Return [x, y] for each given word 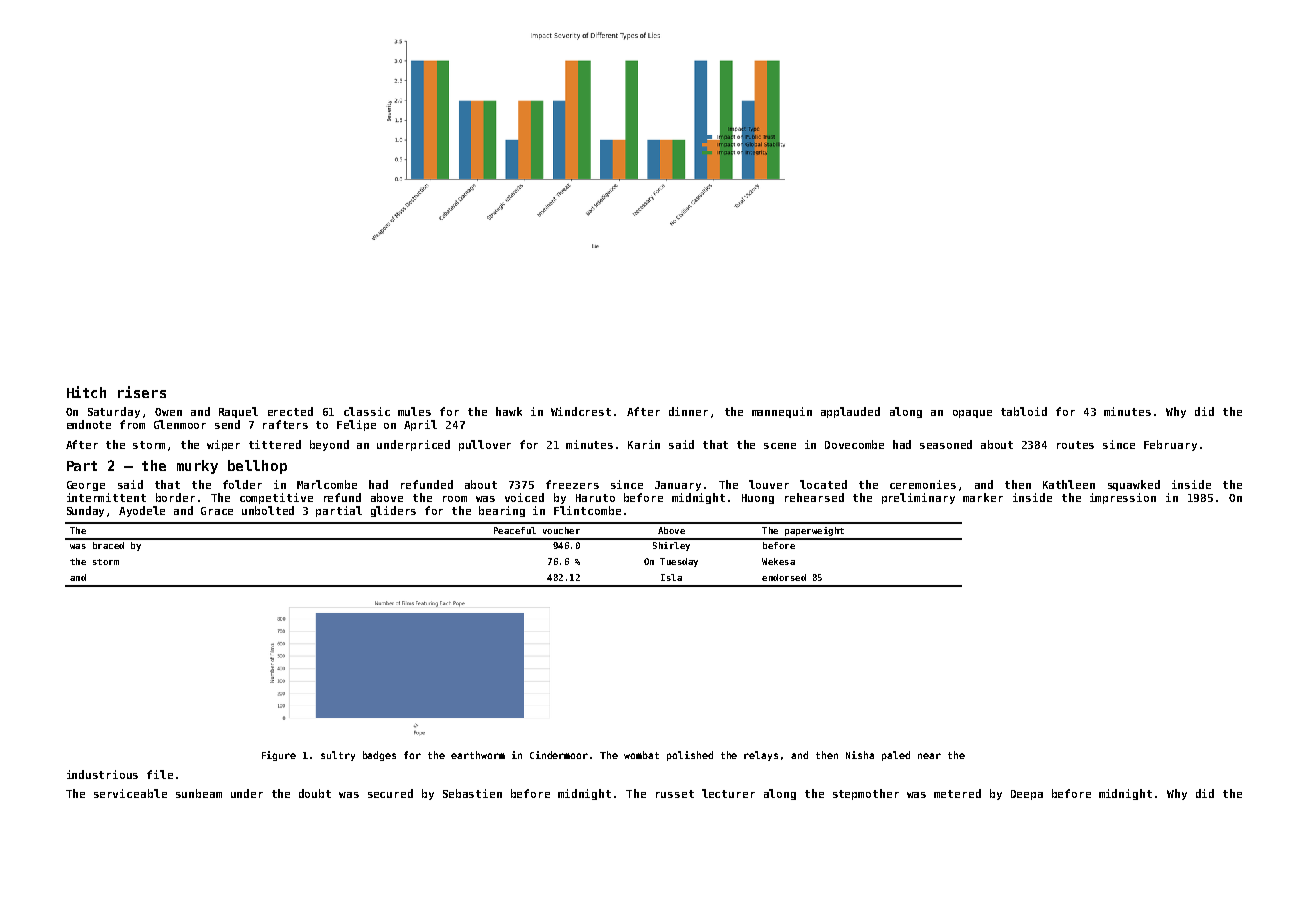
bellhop [257, 467]
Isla [671, 577]
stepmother [866, 794]
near [929, 756]
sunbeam [199, 793]
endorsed [784, 577]
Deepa [1027, 795]
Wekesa [778, 561]
